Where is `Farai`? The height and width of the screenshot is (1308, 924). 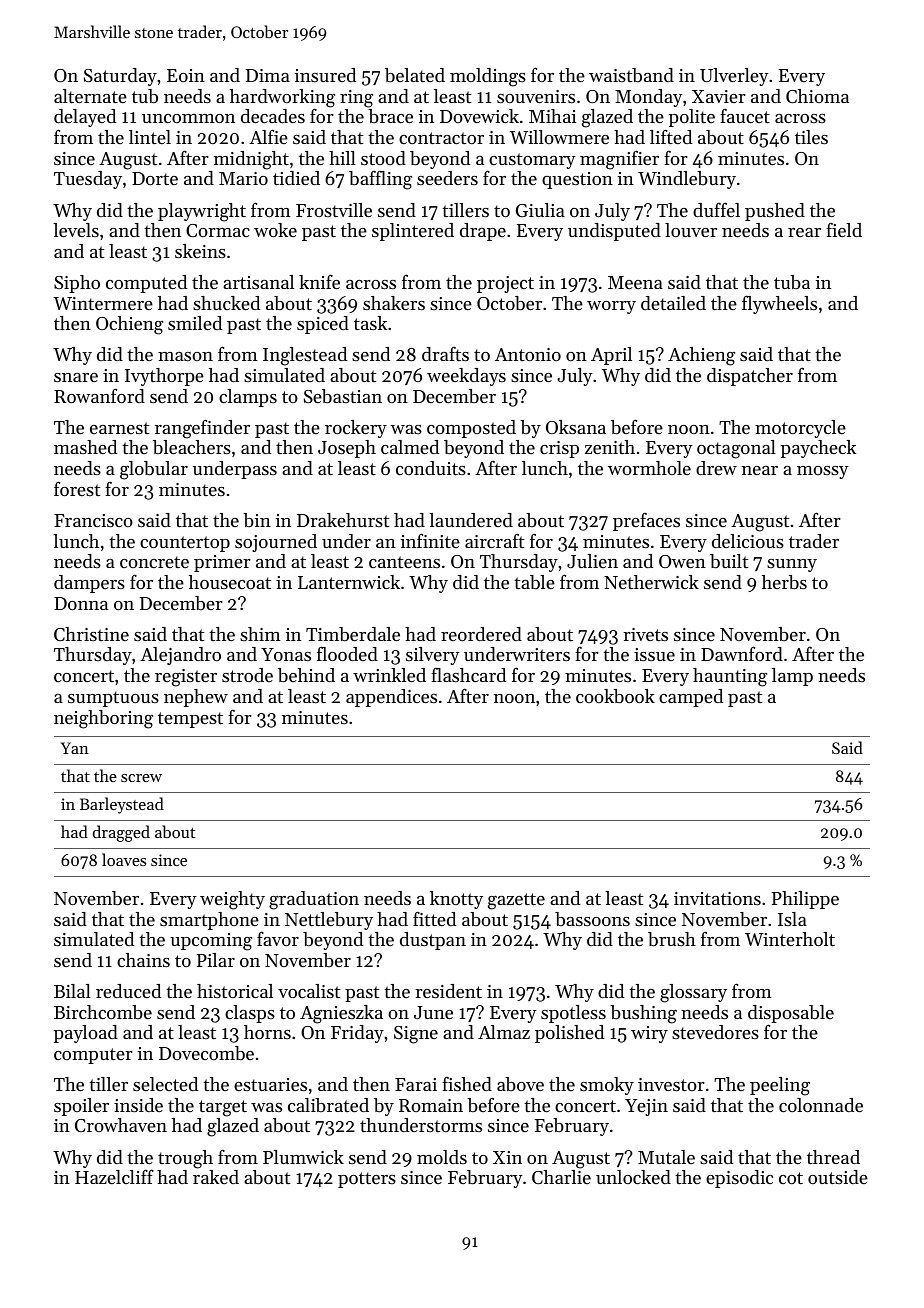
Farai is located at coordinates (416, 1084).
